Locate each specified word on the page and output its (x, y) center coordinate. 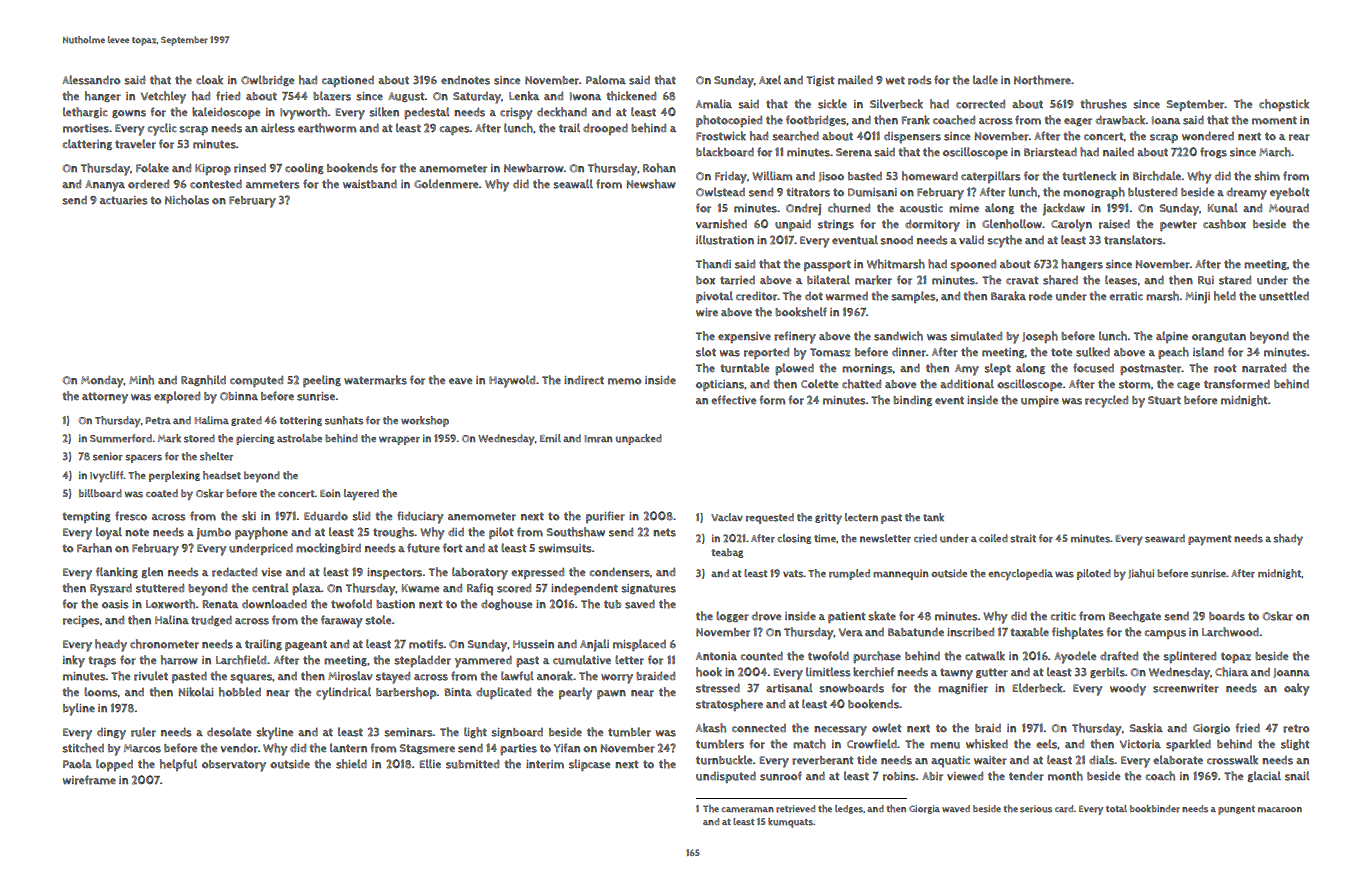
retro (1296, 728)
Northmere (1042, 80)
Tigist (820, 81)
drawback (1121, 120)
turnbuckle (724, 760)
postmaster (1151, 369)
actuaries (124, 200)
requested (770, 518)
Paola (77, 764)
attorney (105, 398)
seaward (1165, 538)
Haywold (512, 381)
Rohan (659, 168)
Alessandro (91, 80)
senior (108, 456)
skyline (274, 733)
